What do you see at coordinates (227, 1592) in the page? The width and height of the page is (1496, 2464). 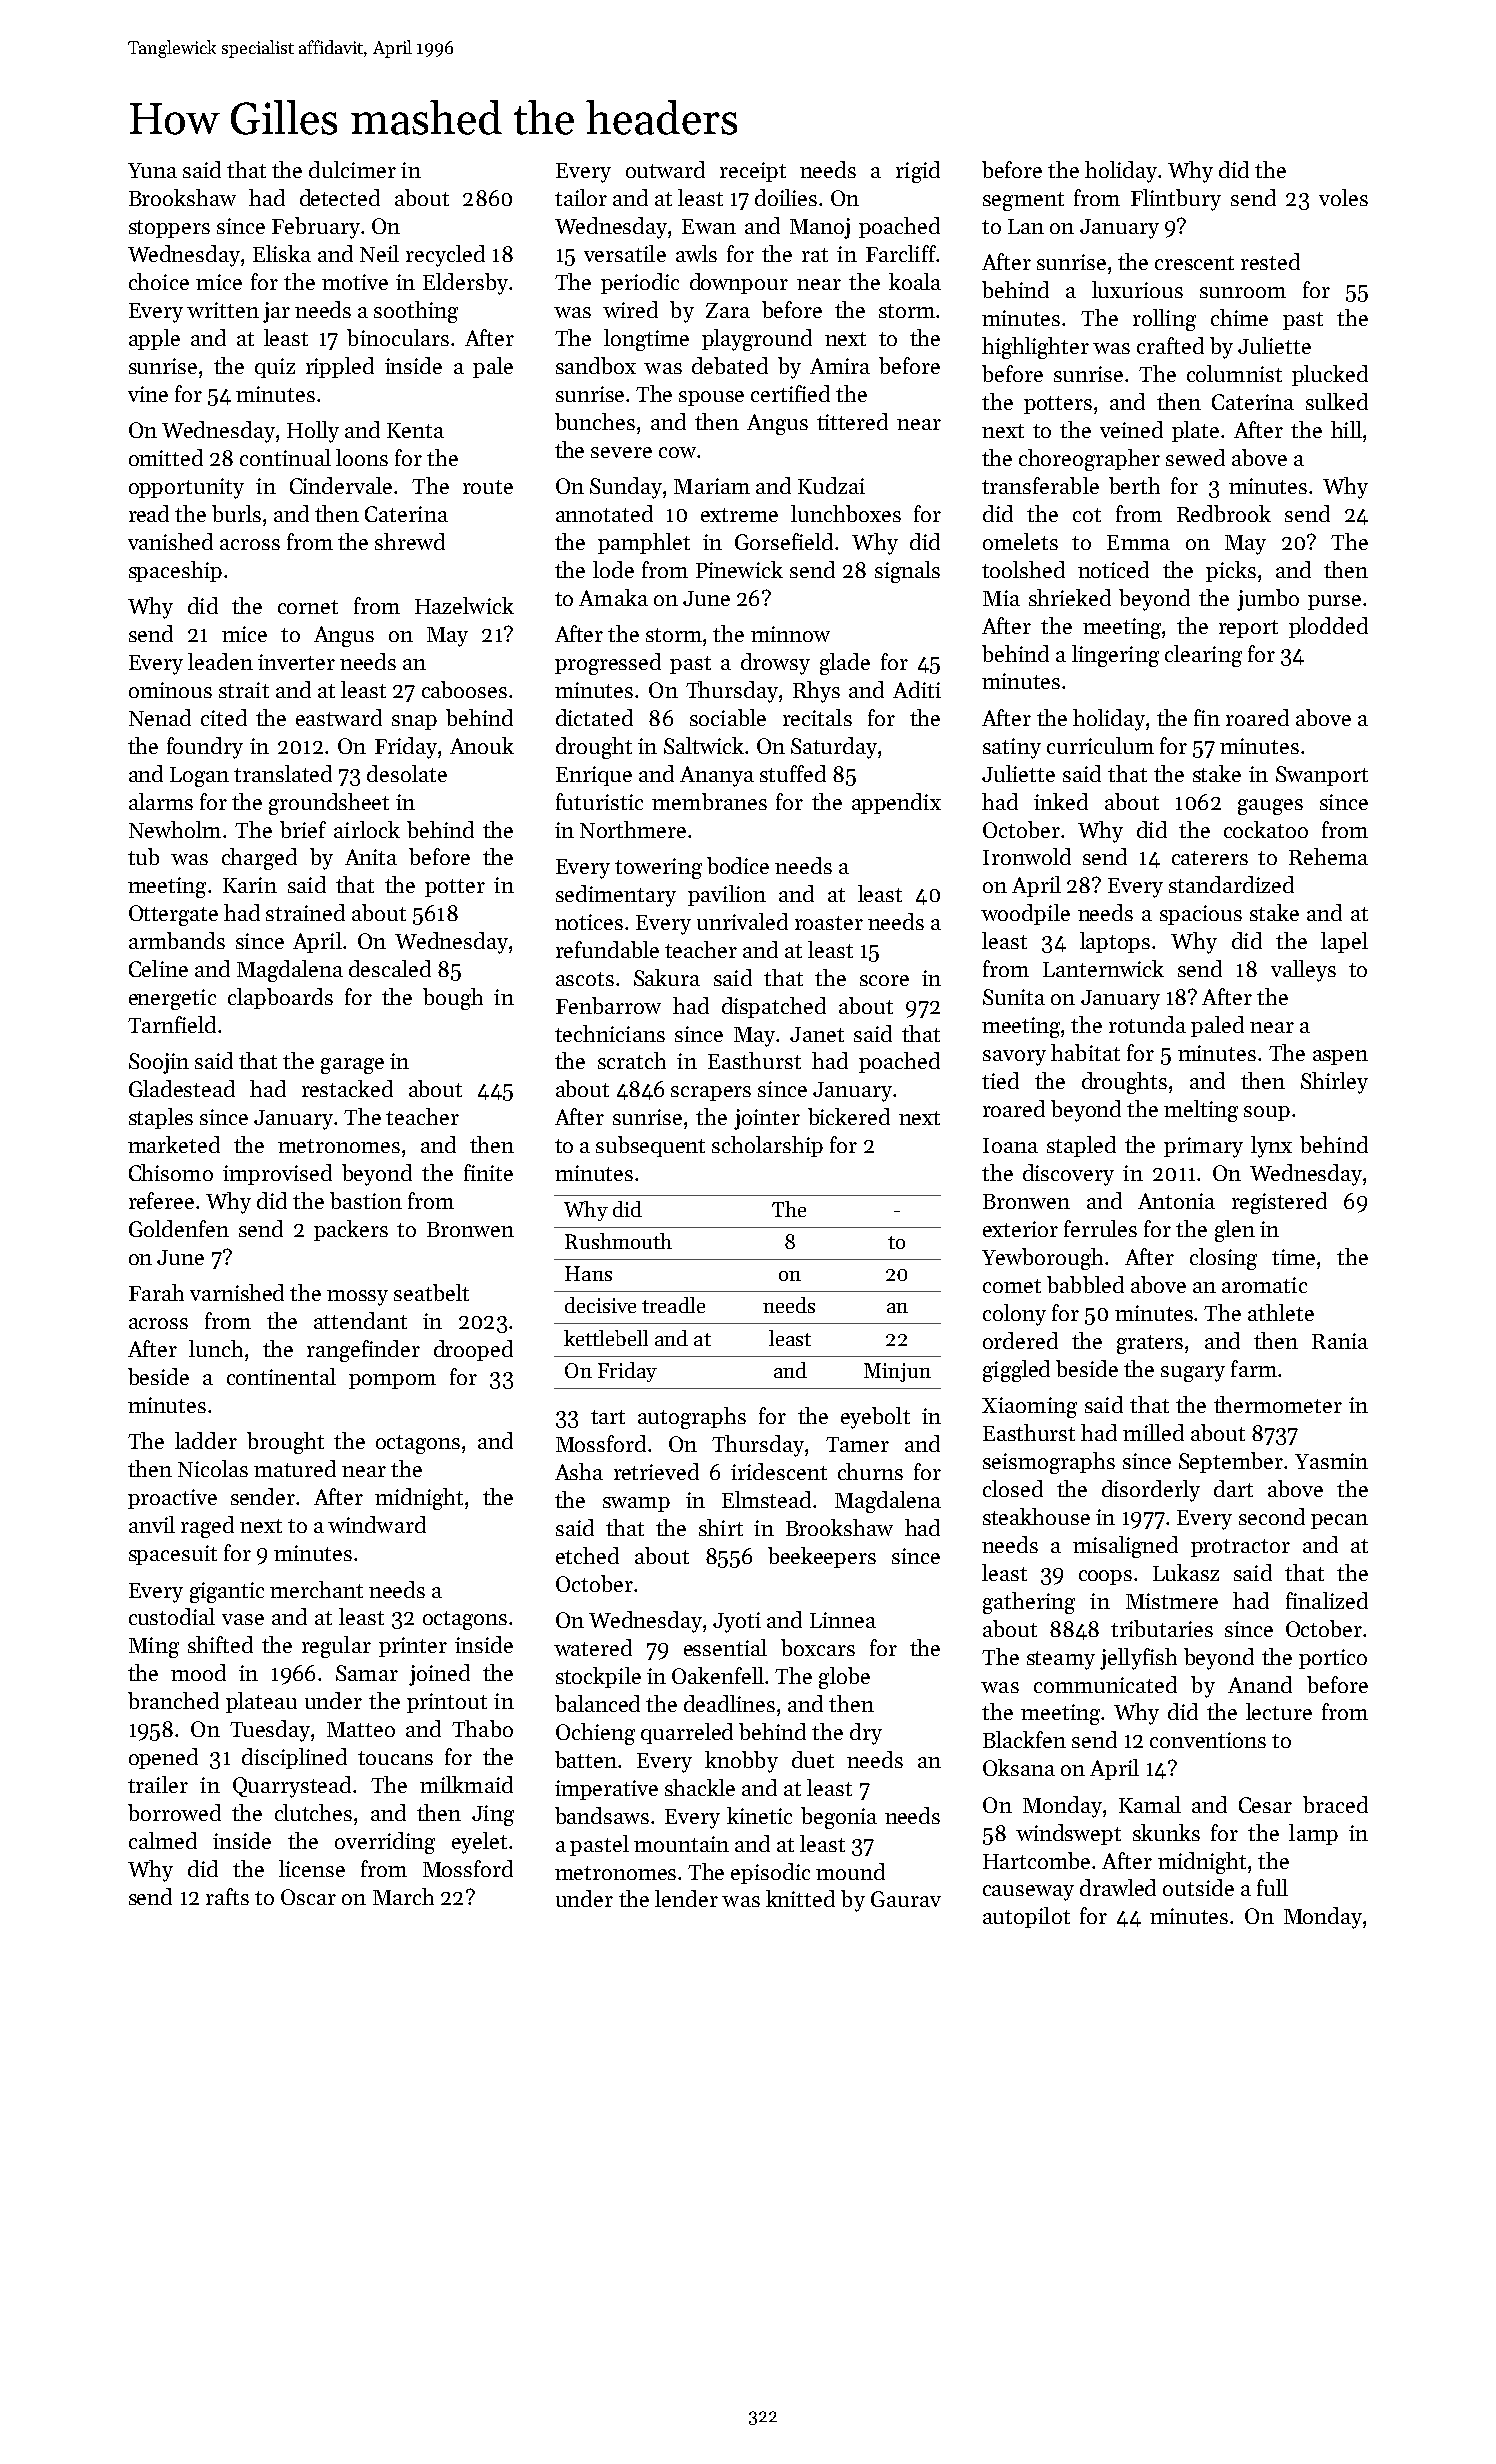 I see `gigantic` at bounding box center [227, 1592].
